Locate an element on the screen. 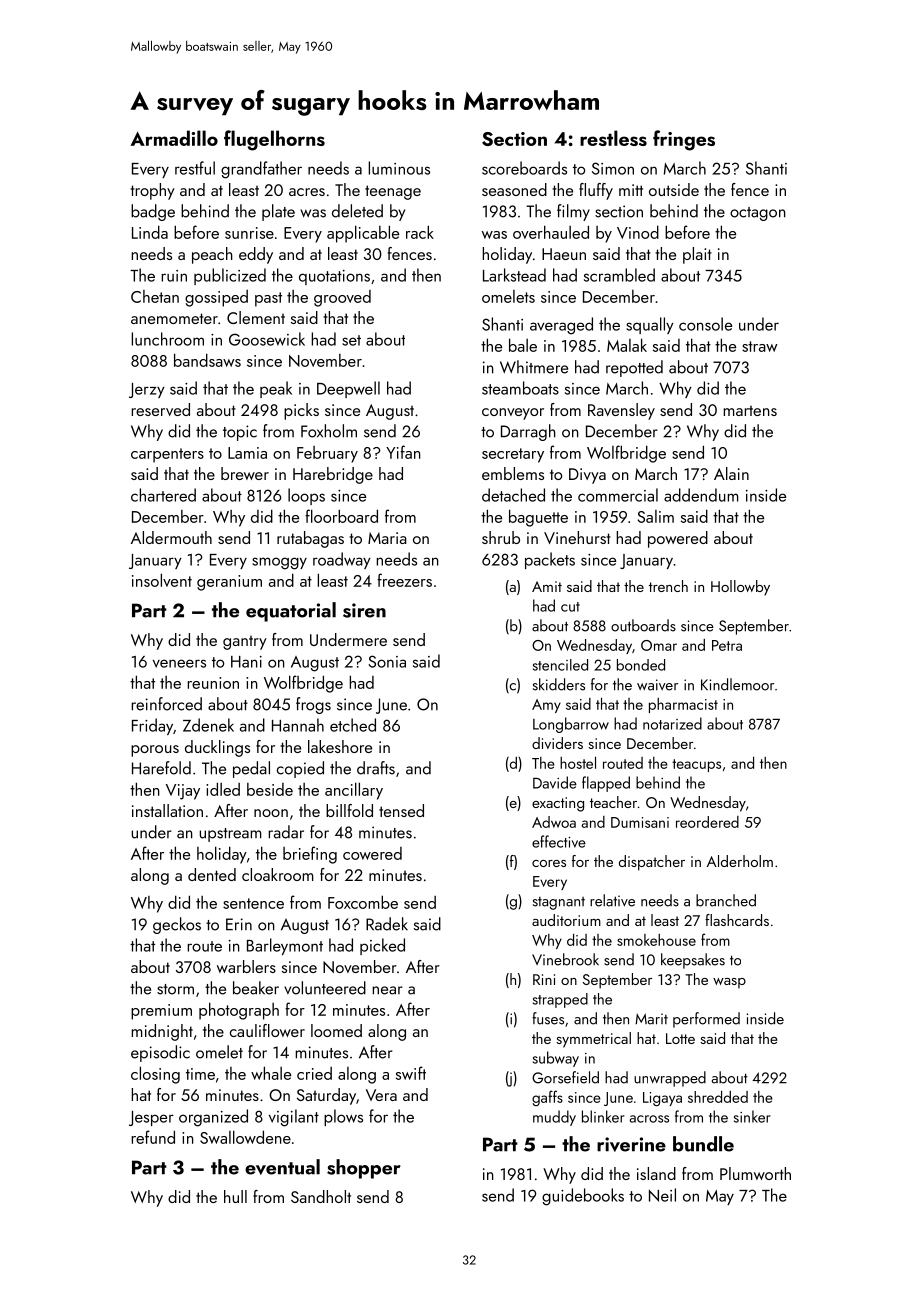 The image size is (924, 1314). Swallowdene is located at coordinates (245, 1137).
